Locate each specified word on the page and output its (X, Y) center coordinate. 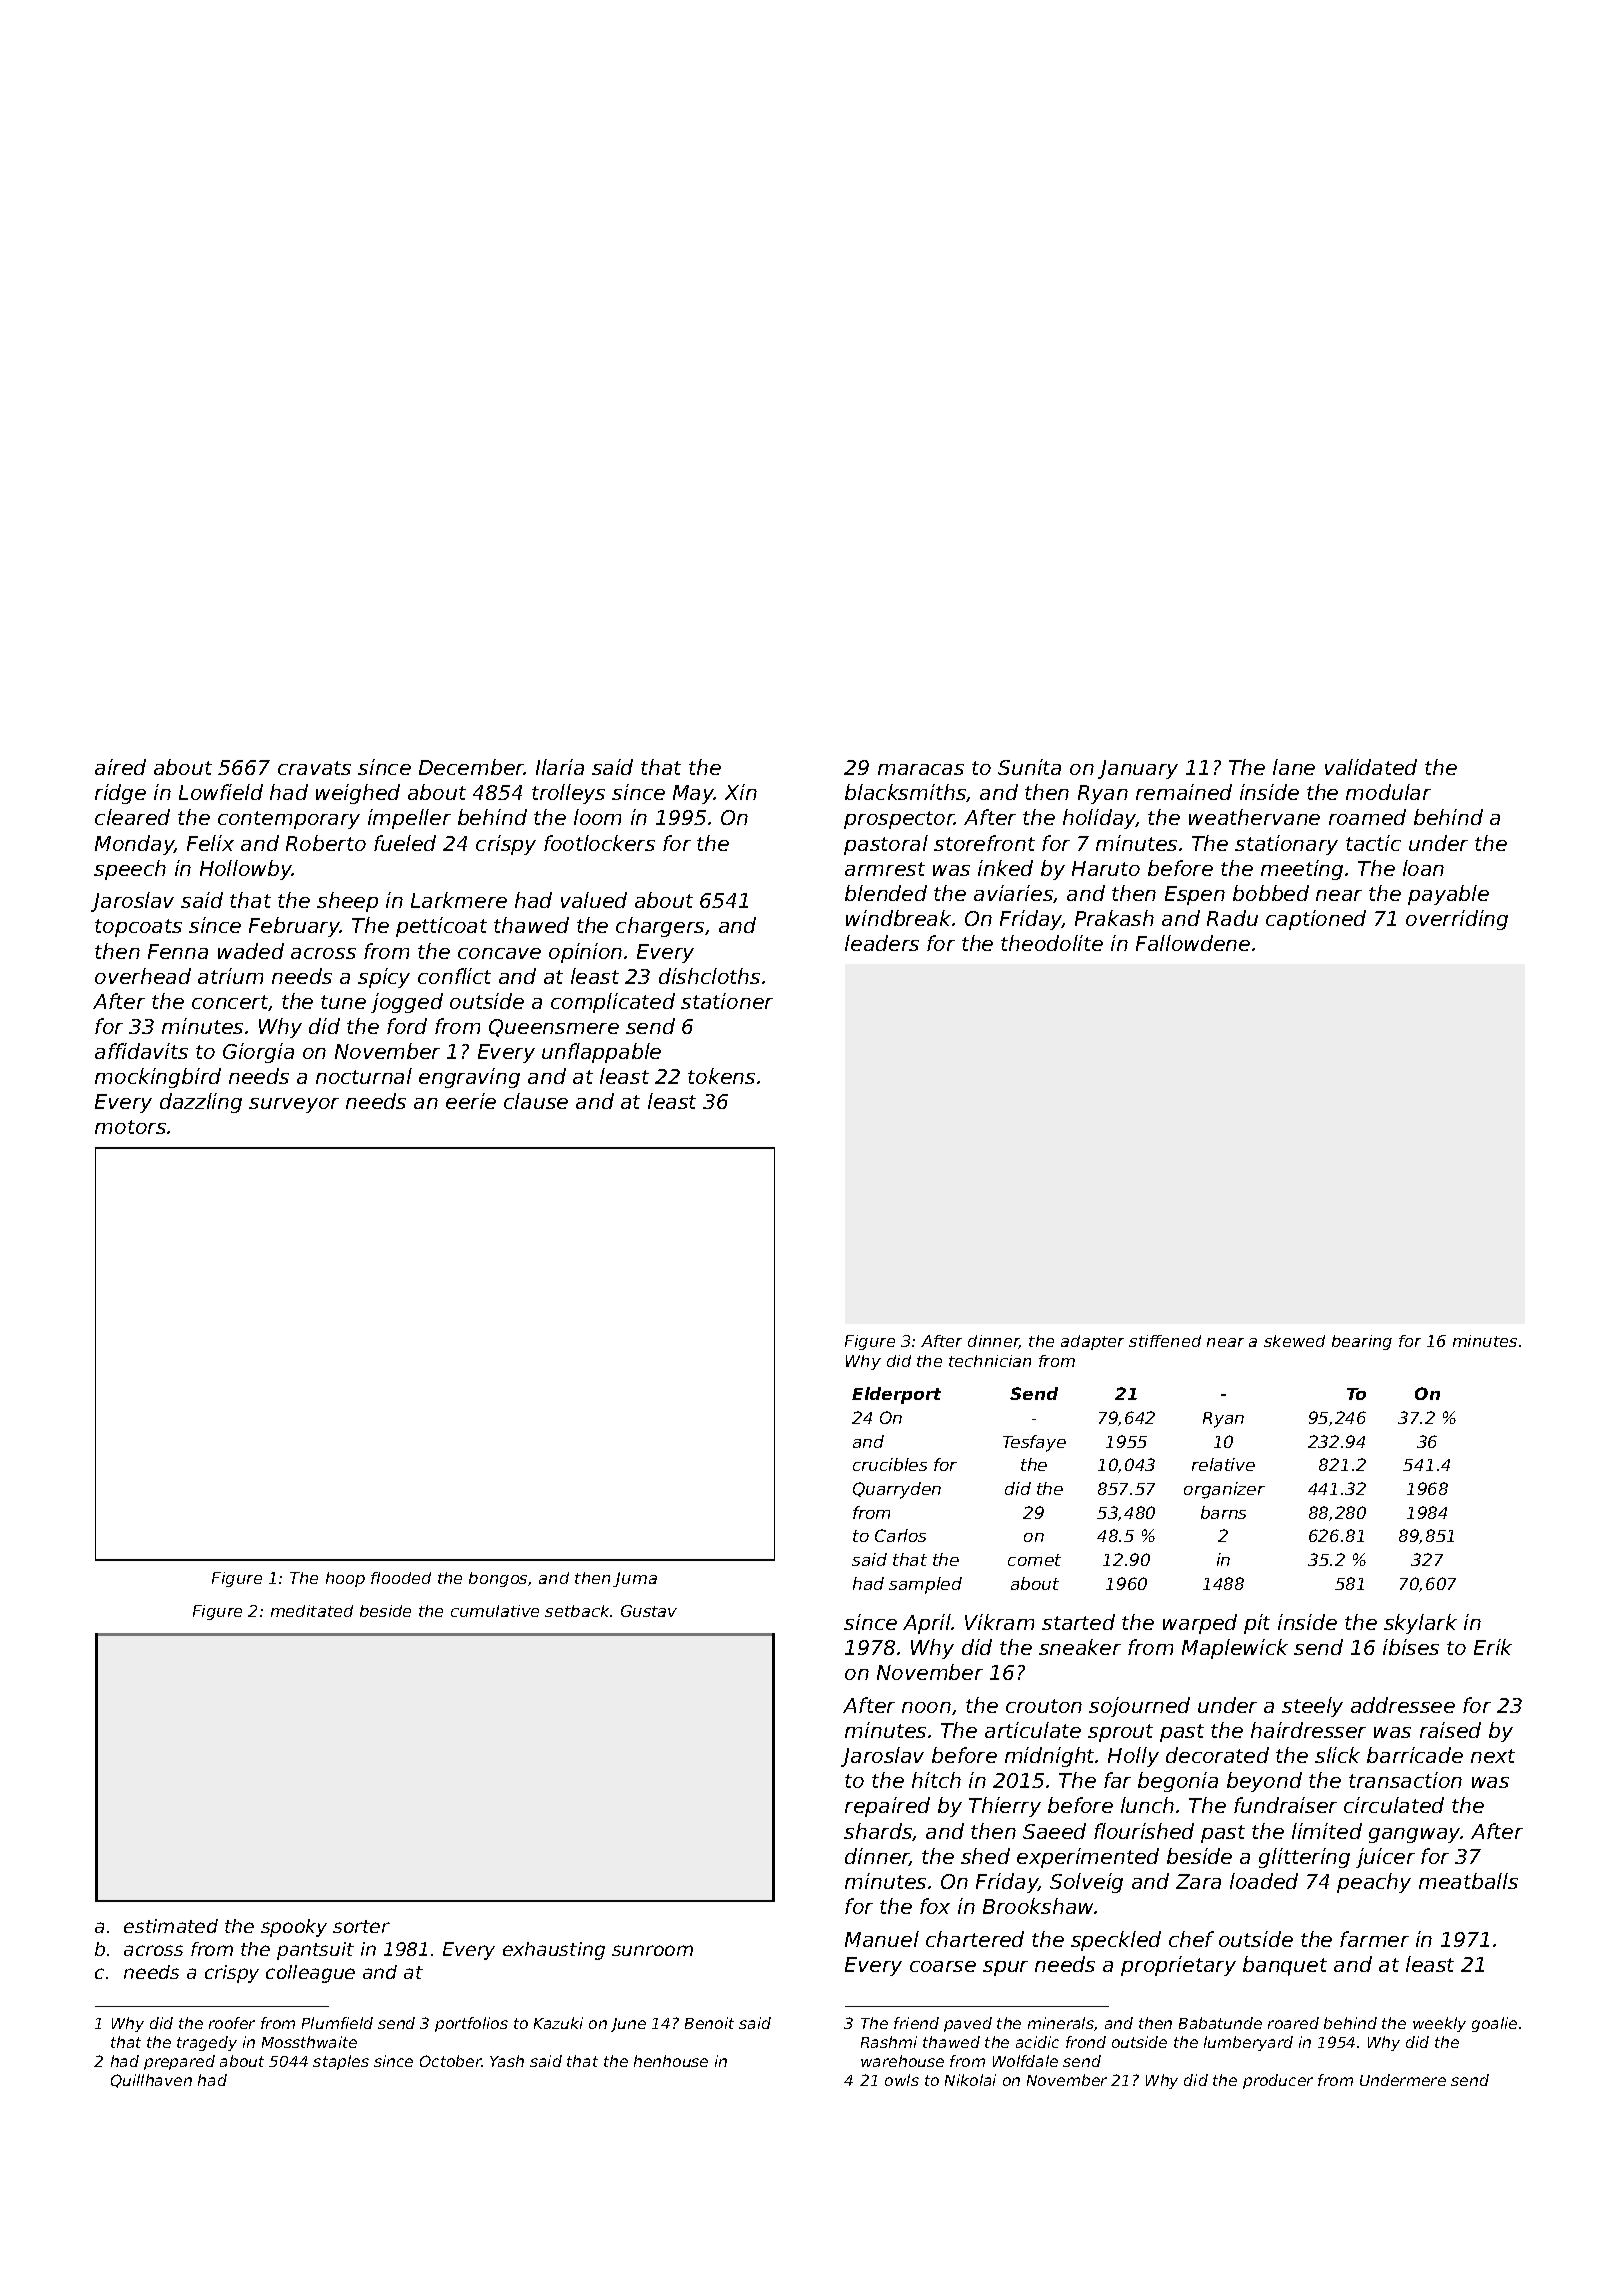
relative (1223, 1464)
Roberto (326, 843)
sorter (361, 1926)
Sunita (1029, 767)
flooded (401, 1578)
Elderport (896, 1395)
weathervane (1254, 817)
